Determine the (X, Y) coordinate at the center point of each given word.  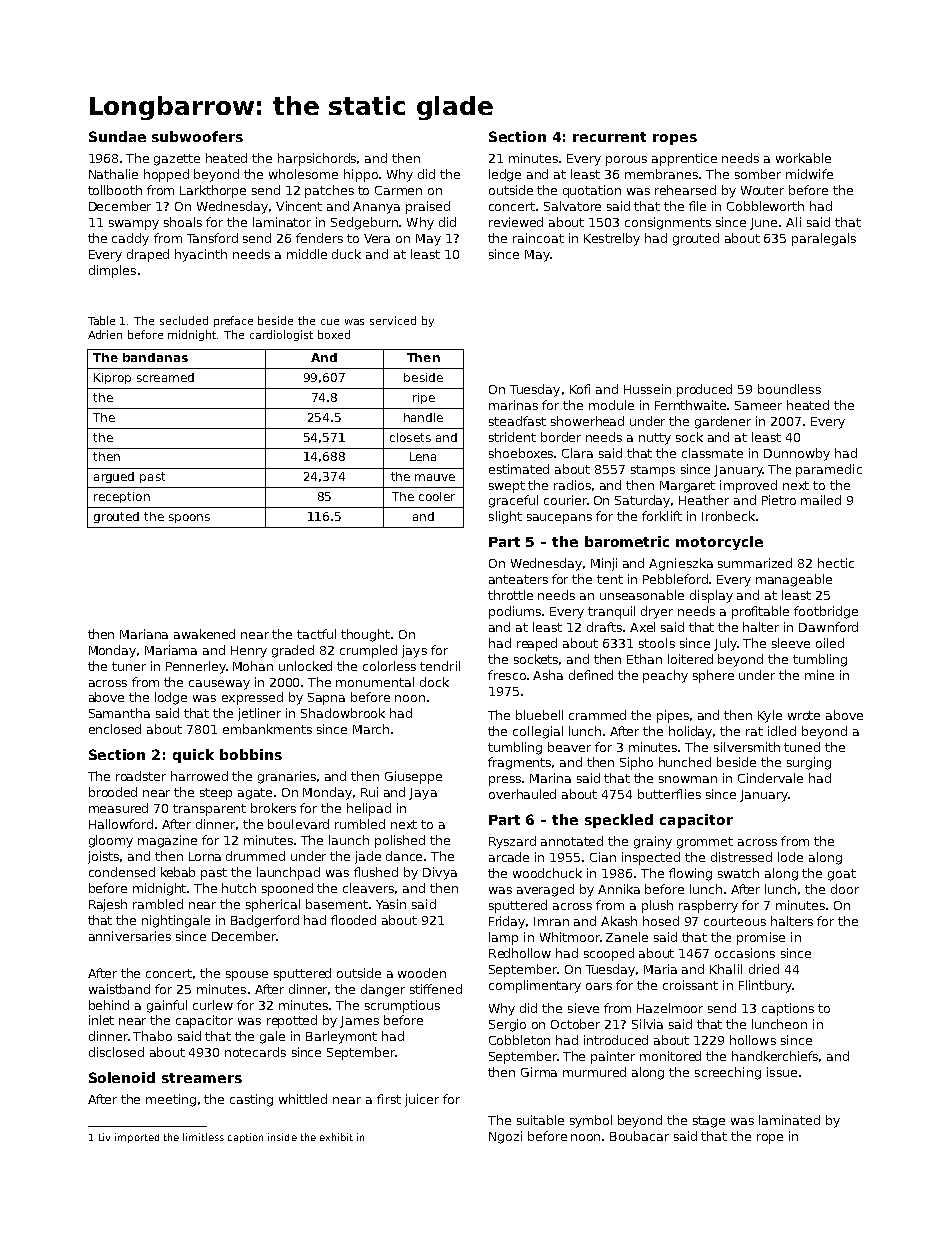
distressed (741, 857)
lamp (503, 938)
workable (803, 158)
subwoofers (197, 136)
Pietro (779, 500)
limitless (203, 1137)
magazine (167, 841)
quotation (592, 191)
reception (122, 497)
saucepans (559, 519)
